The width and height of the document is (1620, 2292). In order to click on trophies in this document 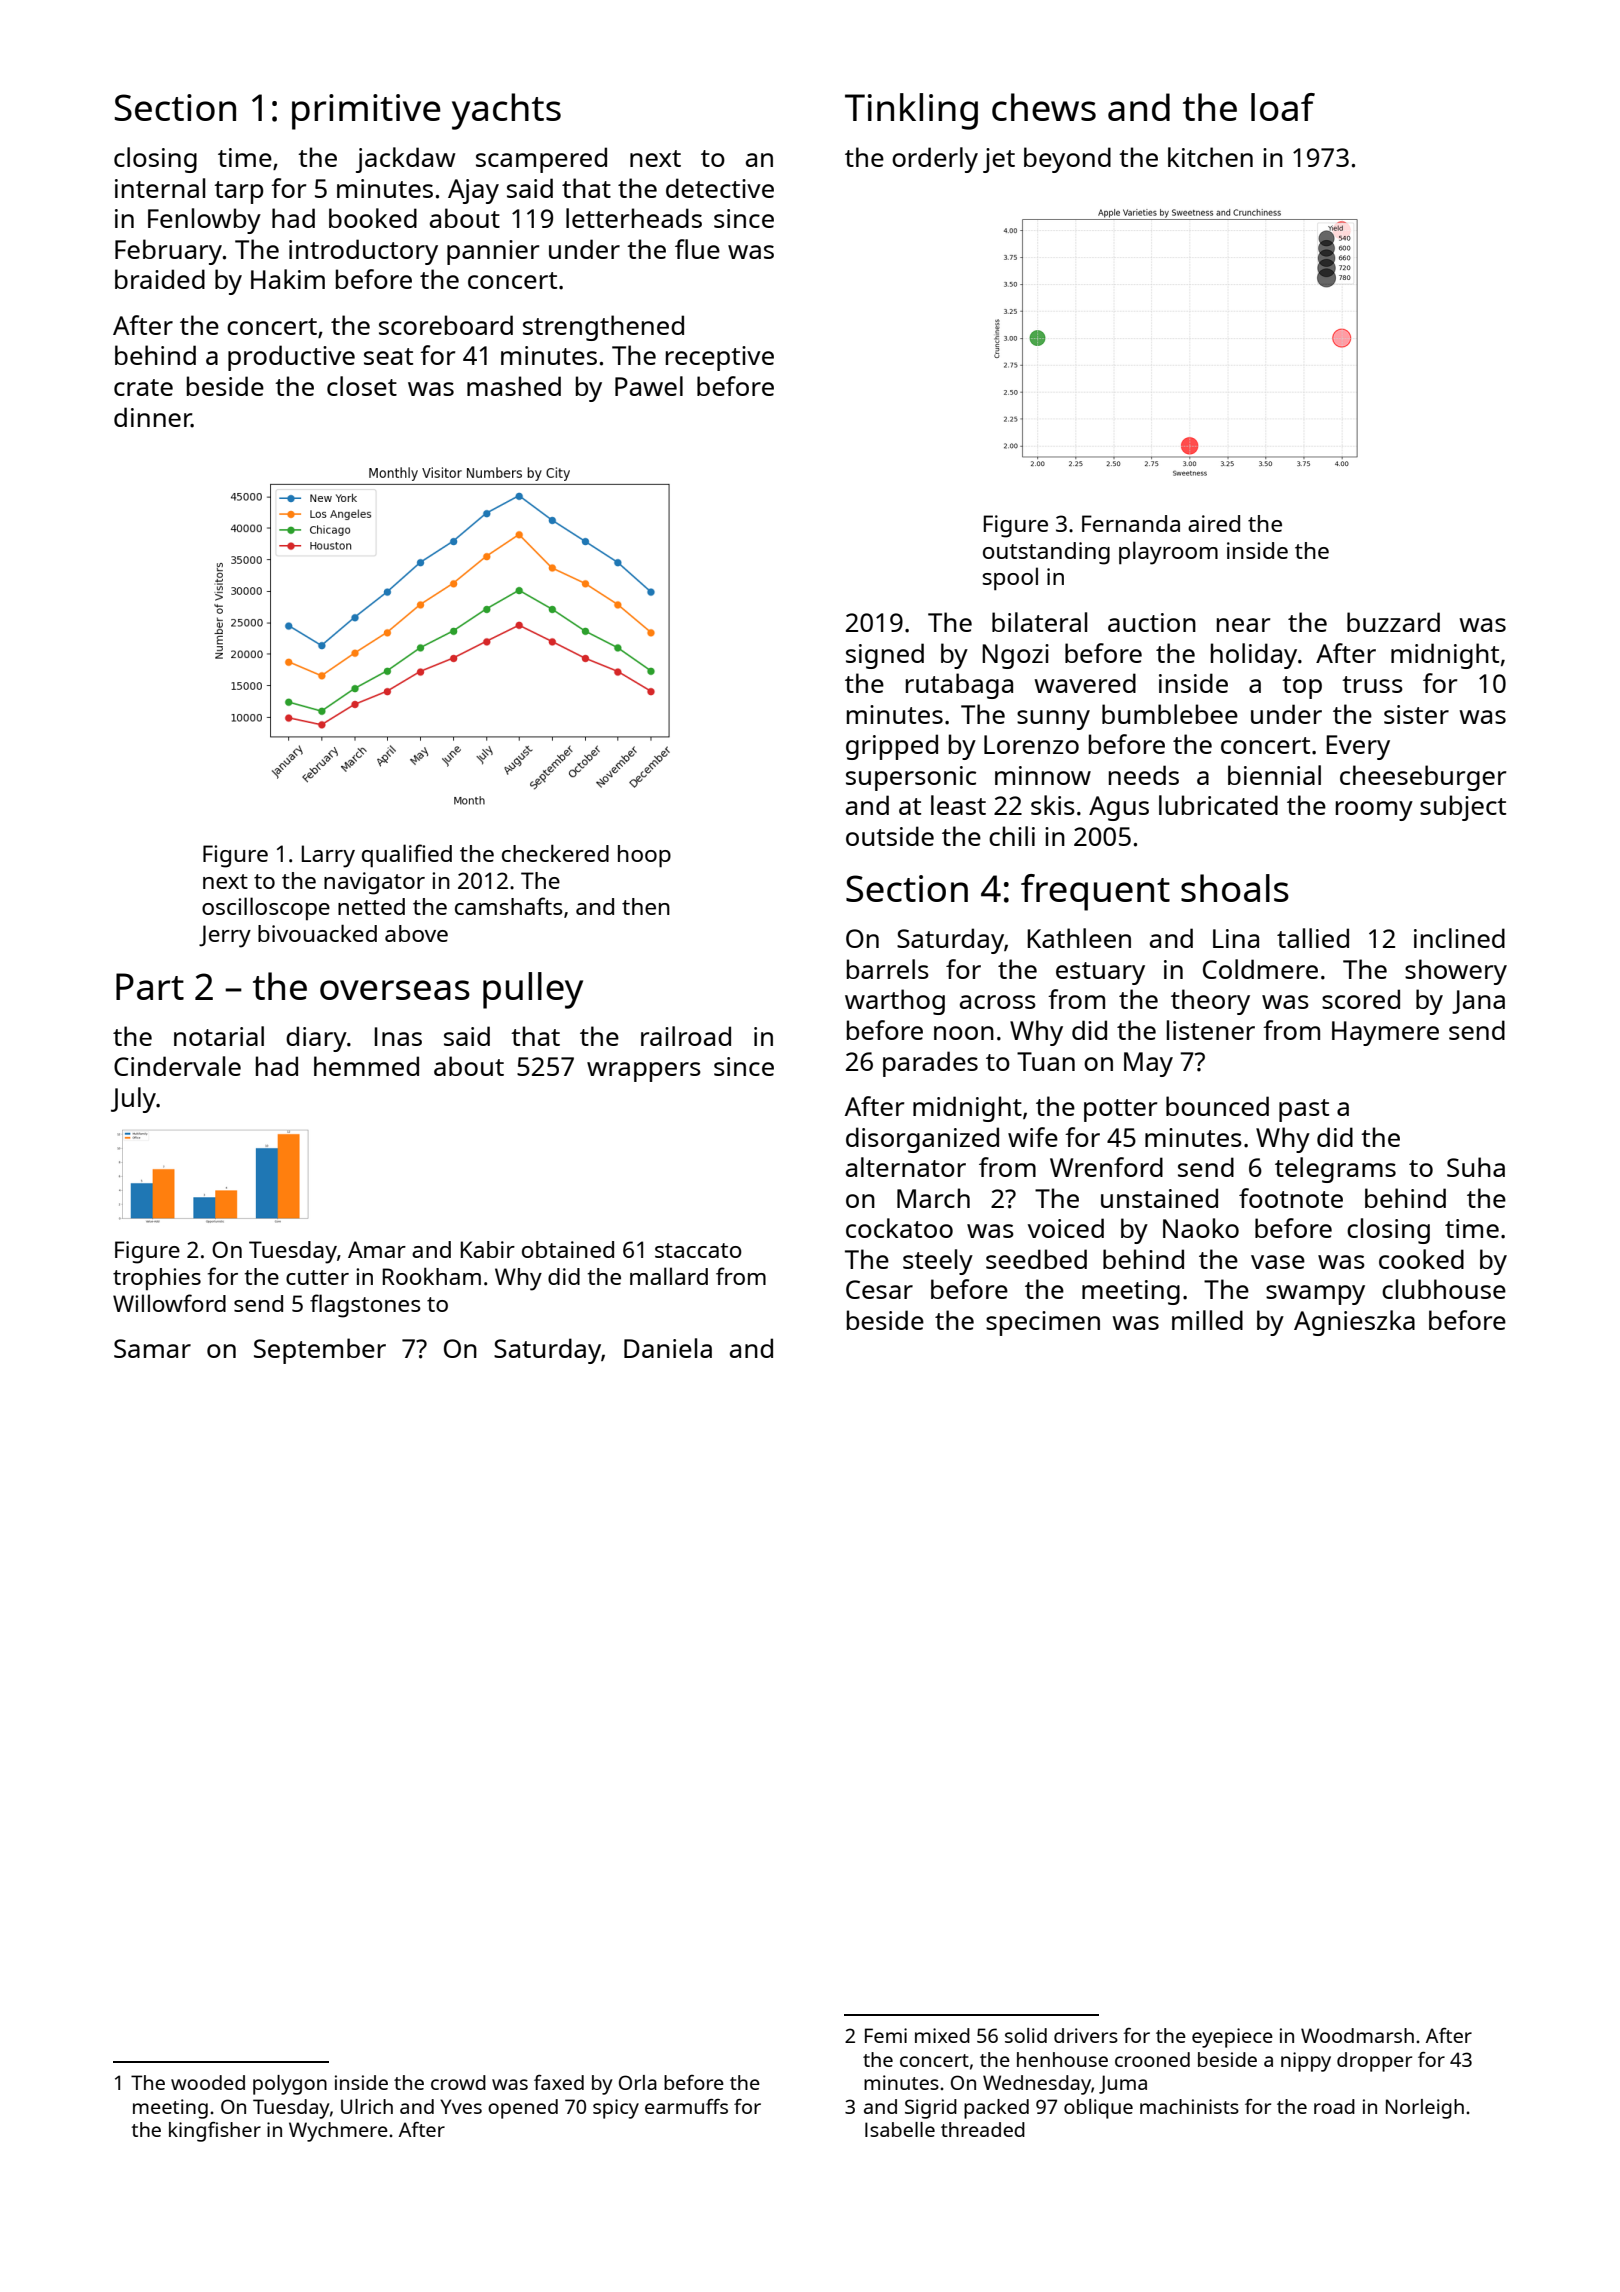, I will do `click(157, 1279)`.
